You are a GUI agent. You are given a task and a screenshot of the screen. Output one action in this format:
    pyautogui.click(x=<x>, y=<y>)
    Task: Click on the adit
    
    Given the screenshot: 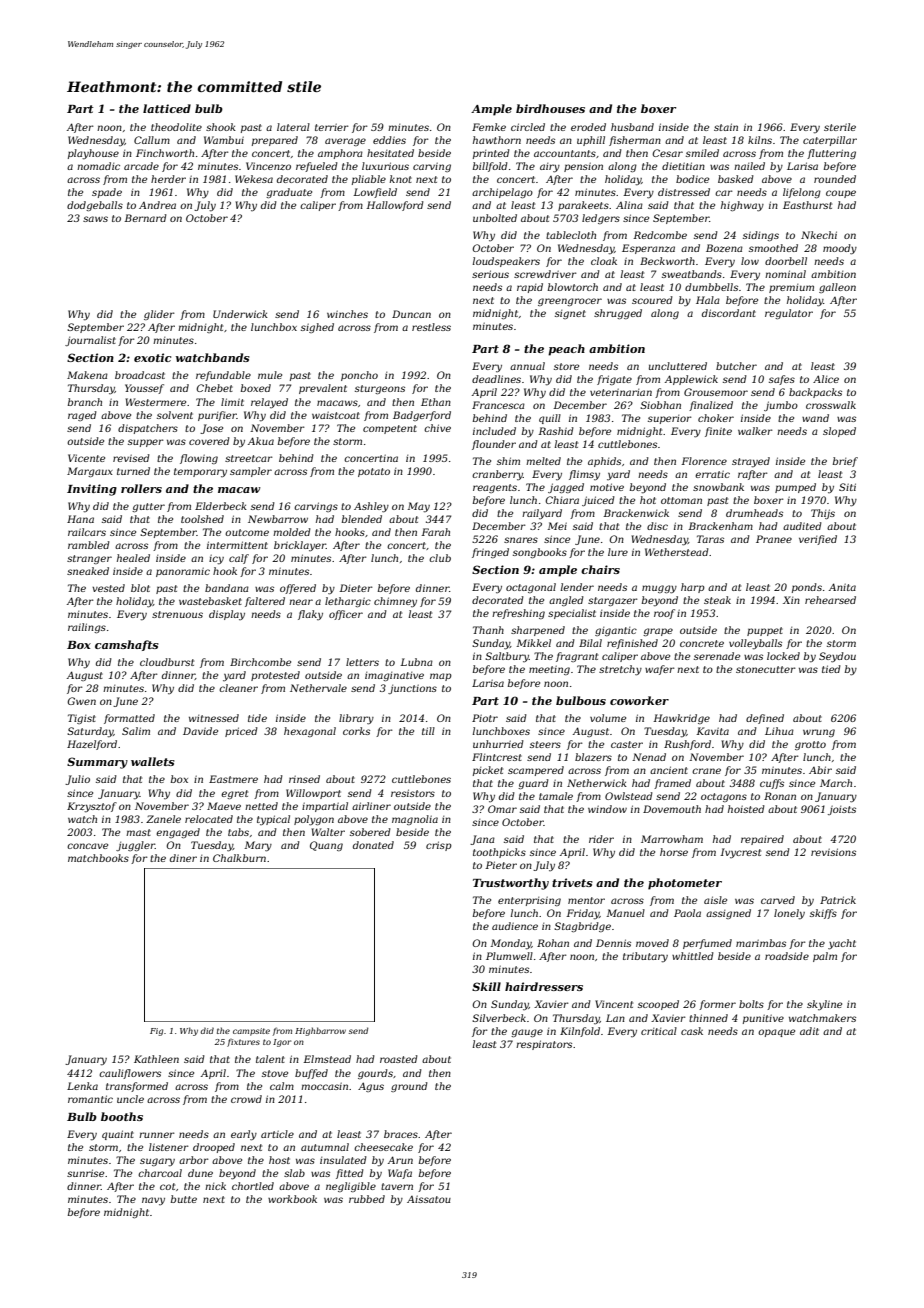 What is the action you would take?
    pyautogui.click(x=809, y=1031)
